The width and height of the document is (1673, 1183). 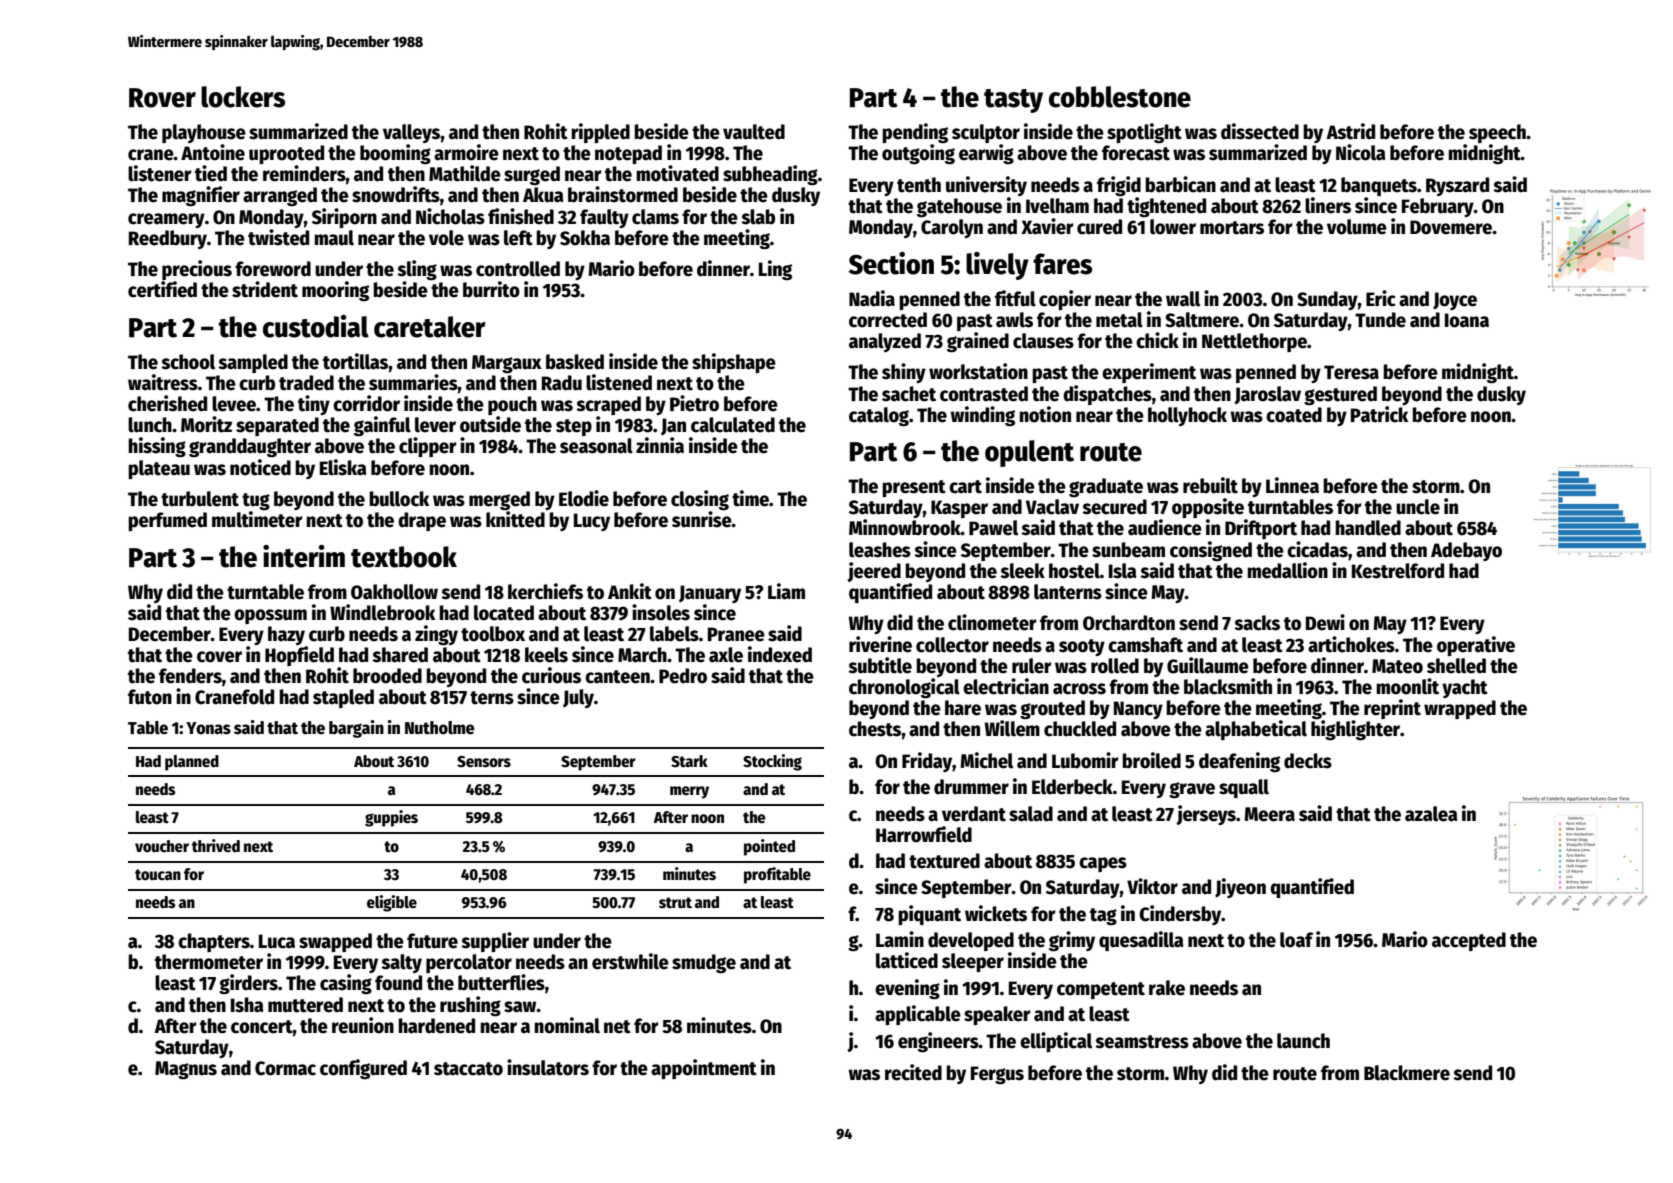 I want to click on Astrid, so click(x=1350, y=131).
